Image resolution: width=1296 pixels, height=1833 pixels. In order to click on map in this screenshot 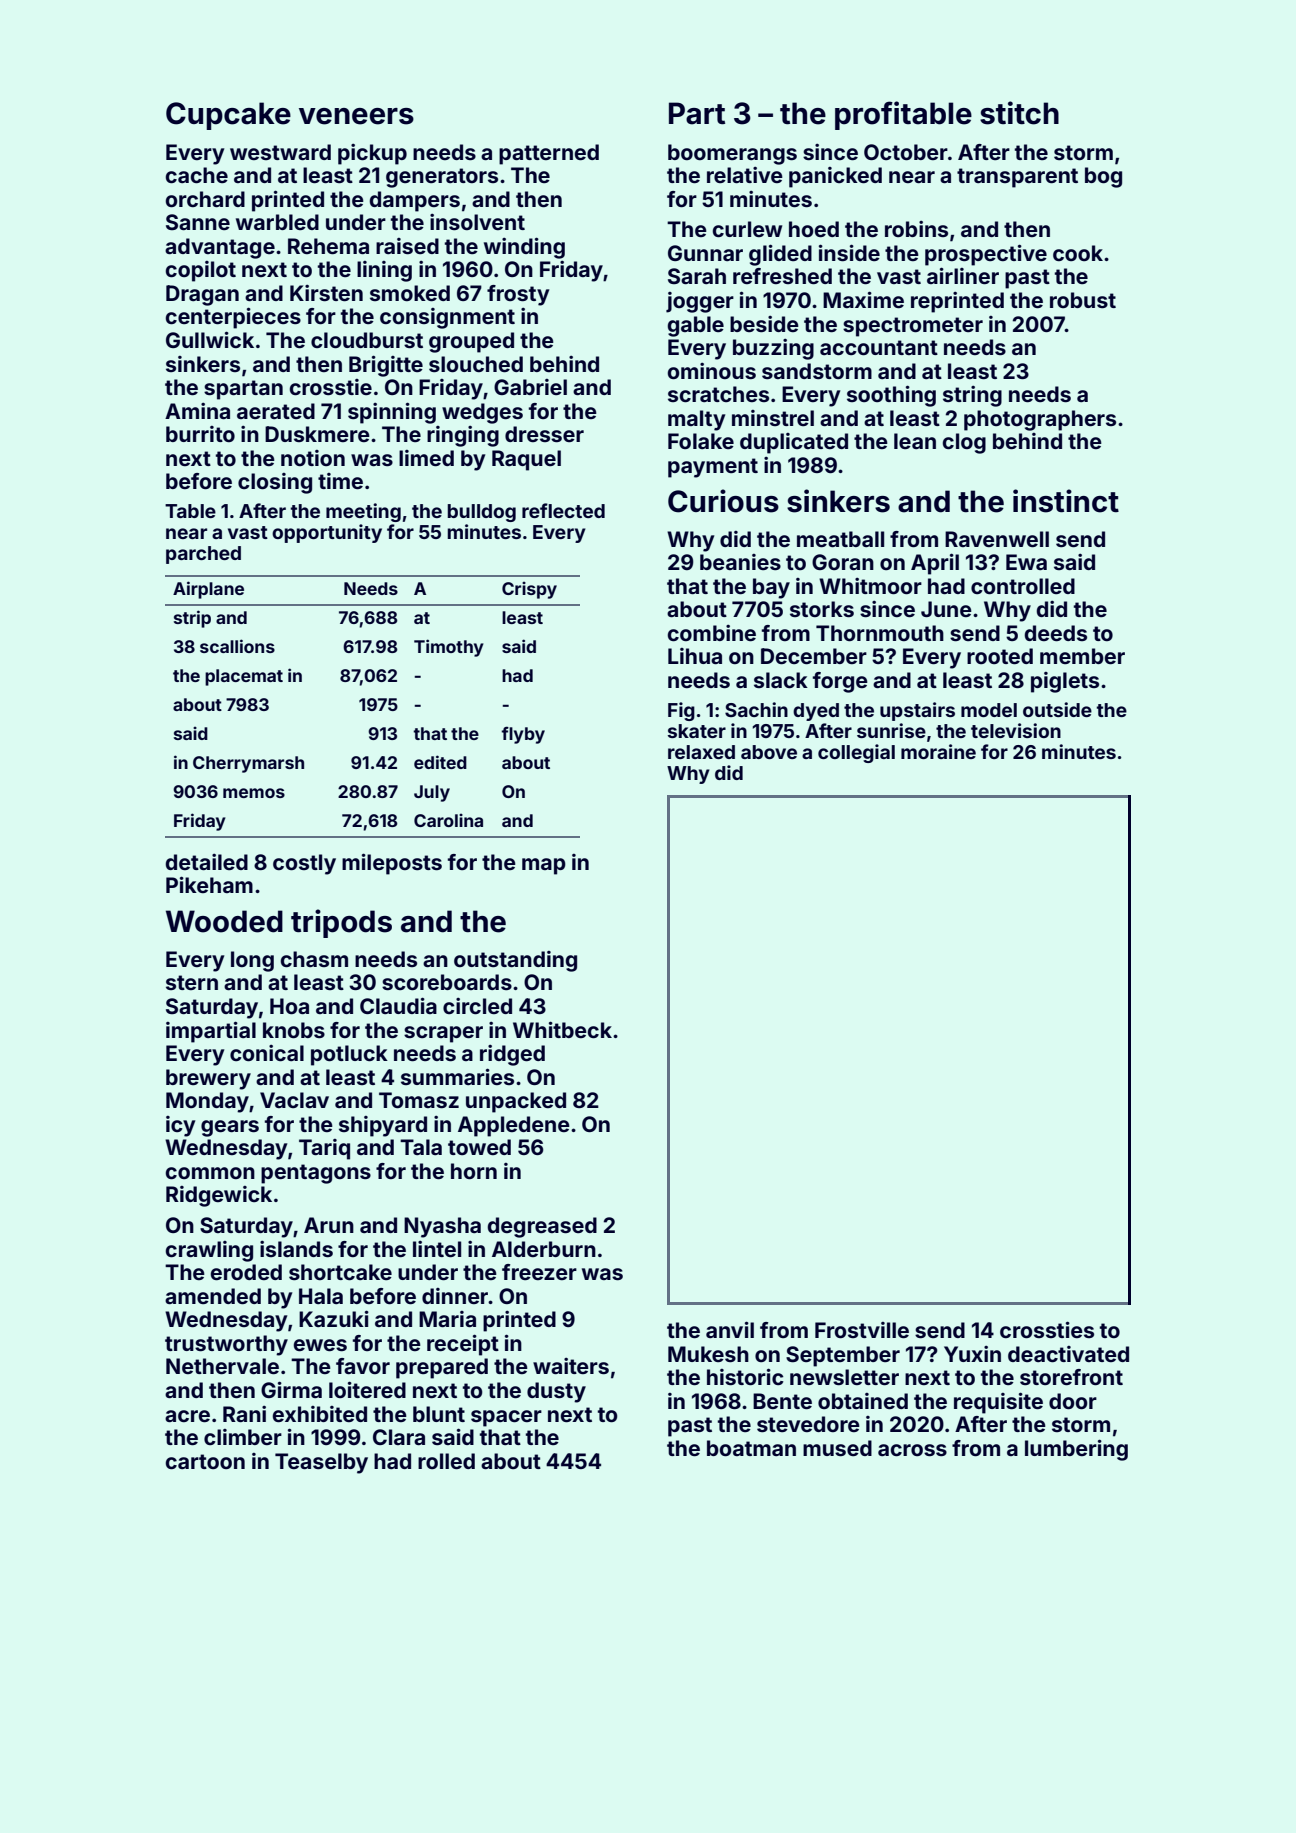, I will do `click(544, 866)`.
